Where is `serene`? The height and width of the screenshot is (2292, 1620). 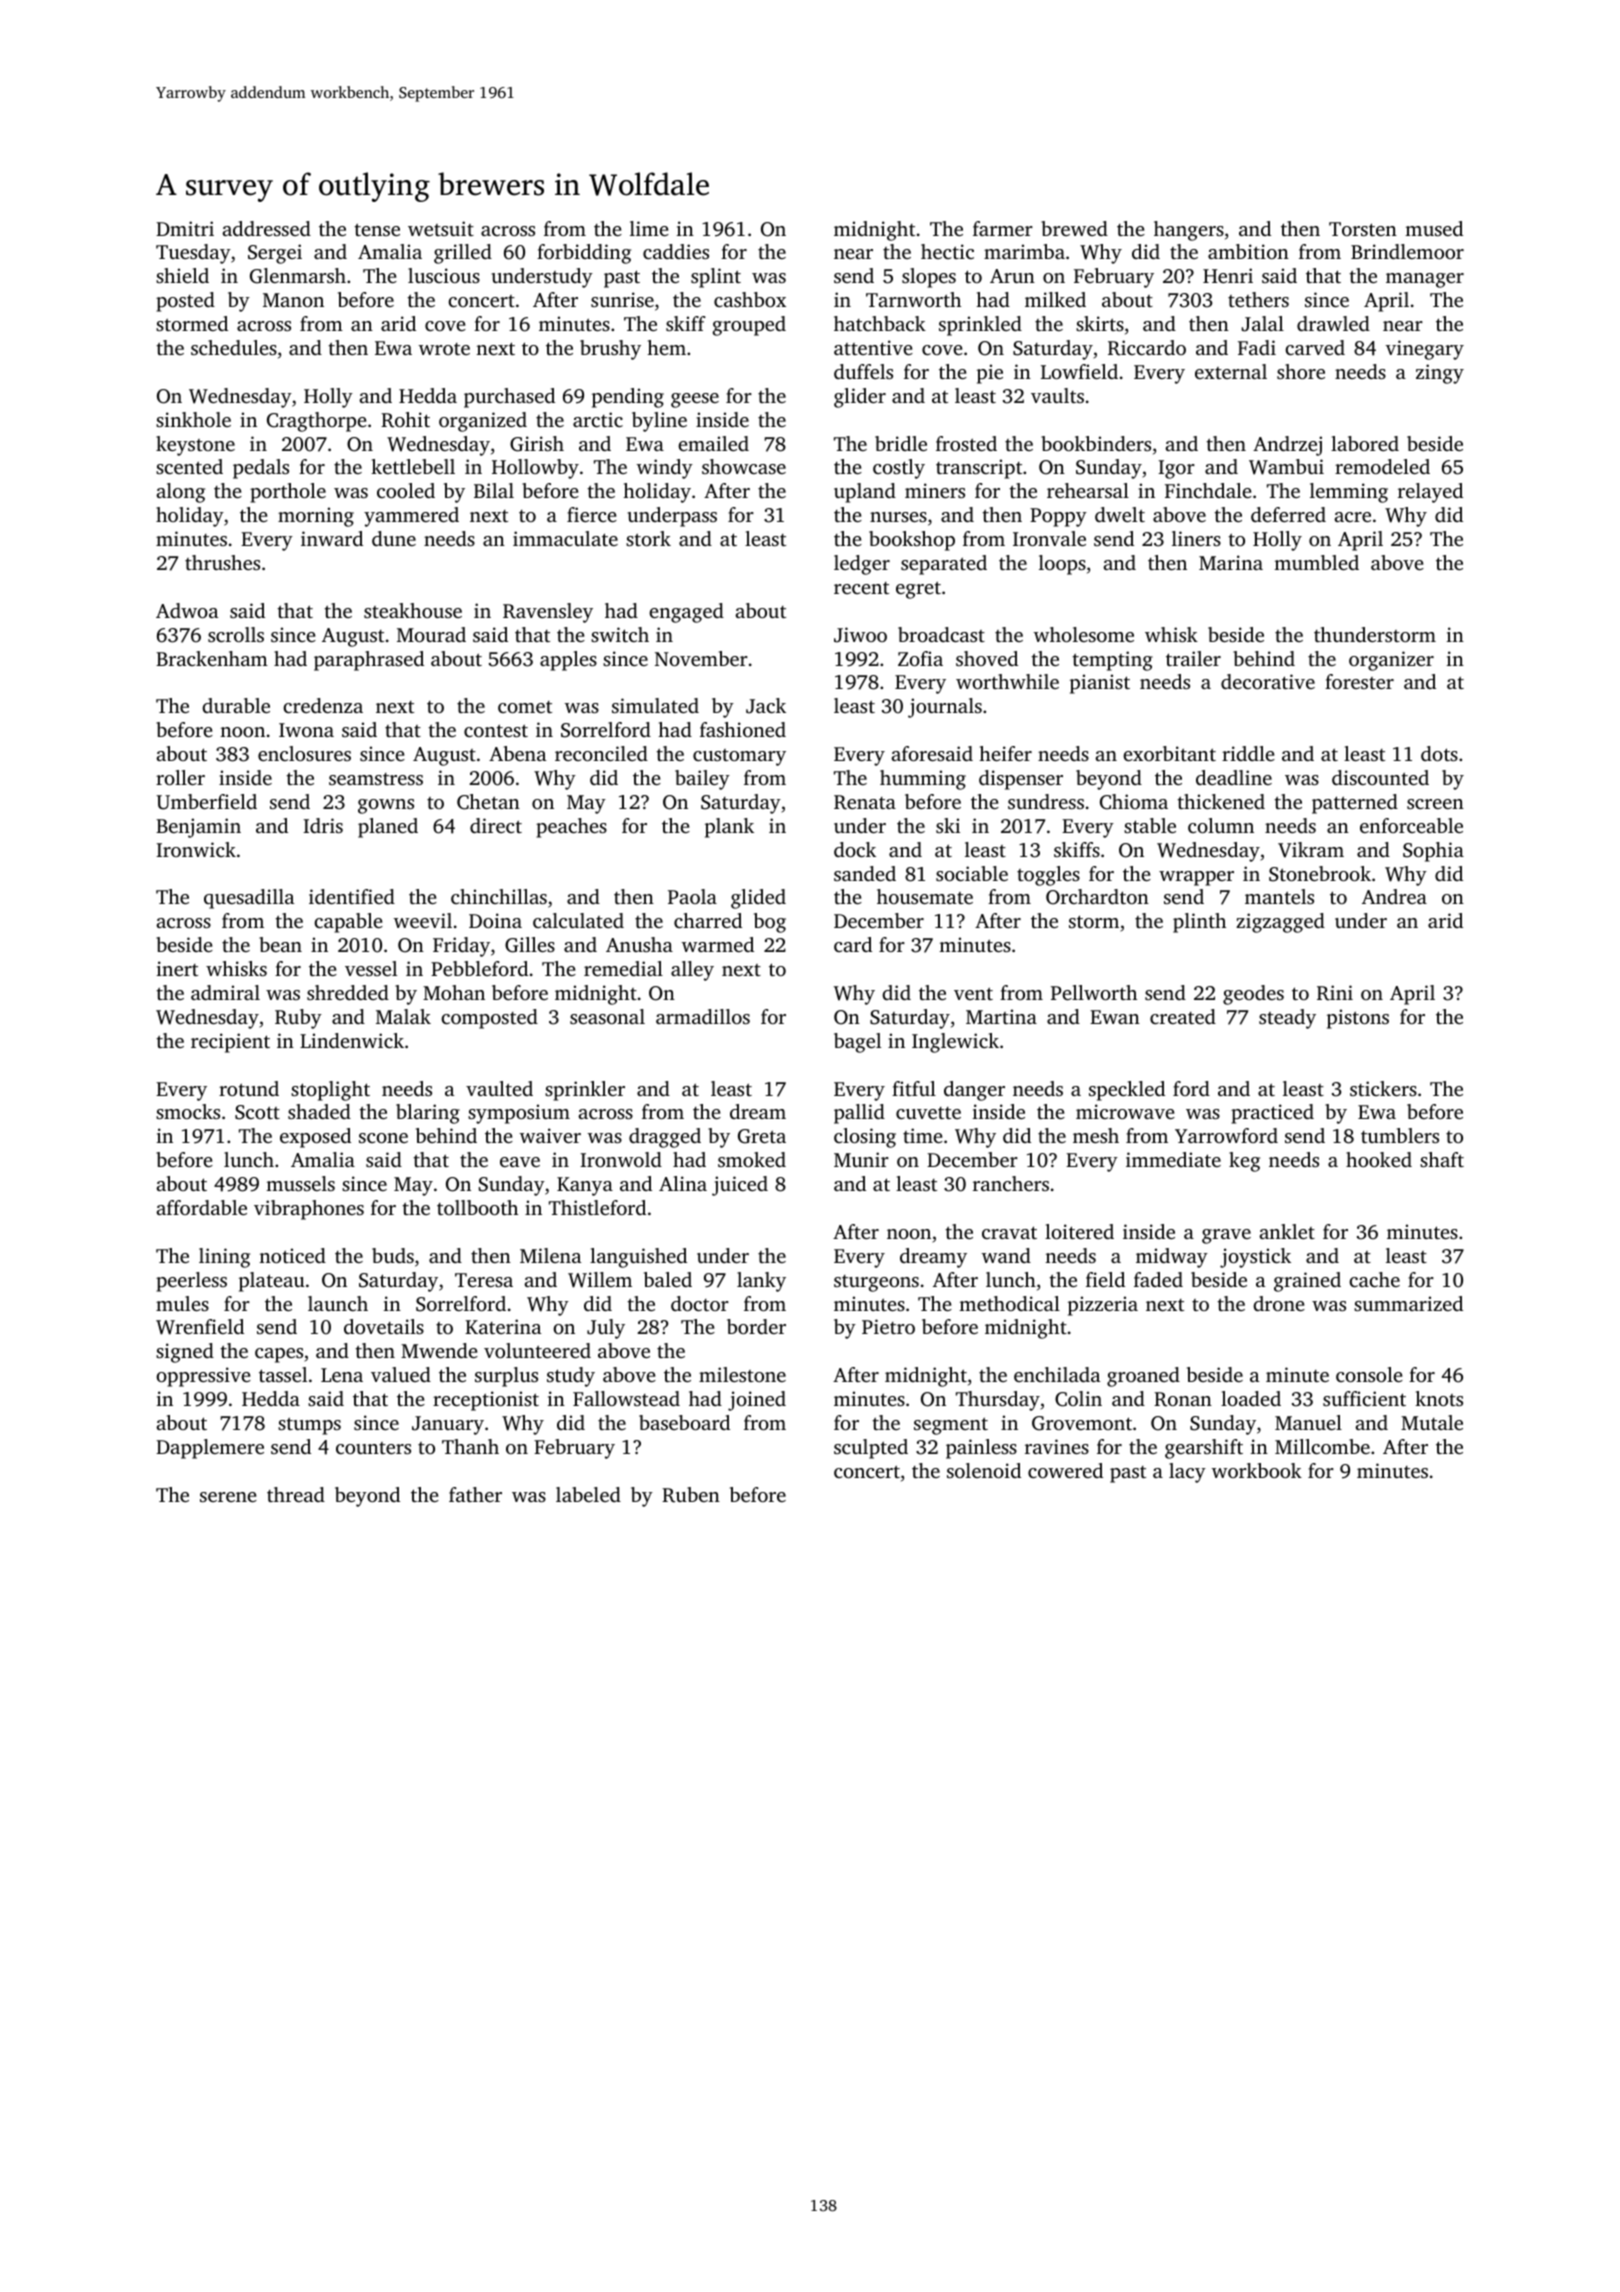 serene is located at coordinates (228, 1497).
